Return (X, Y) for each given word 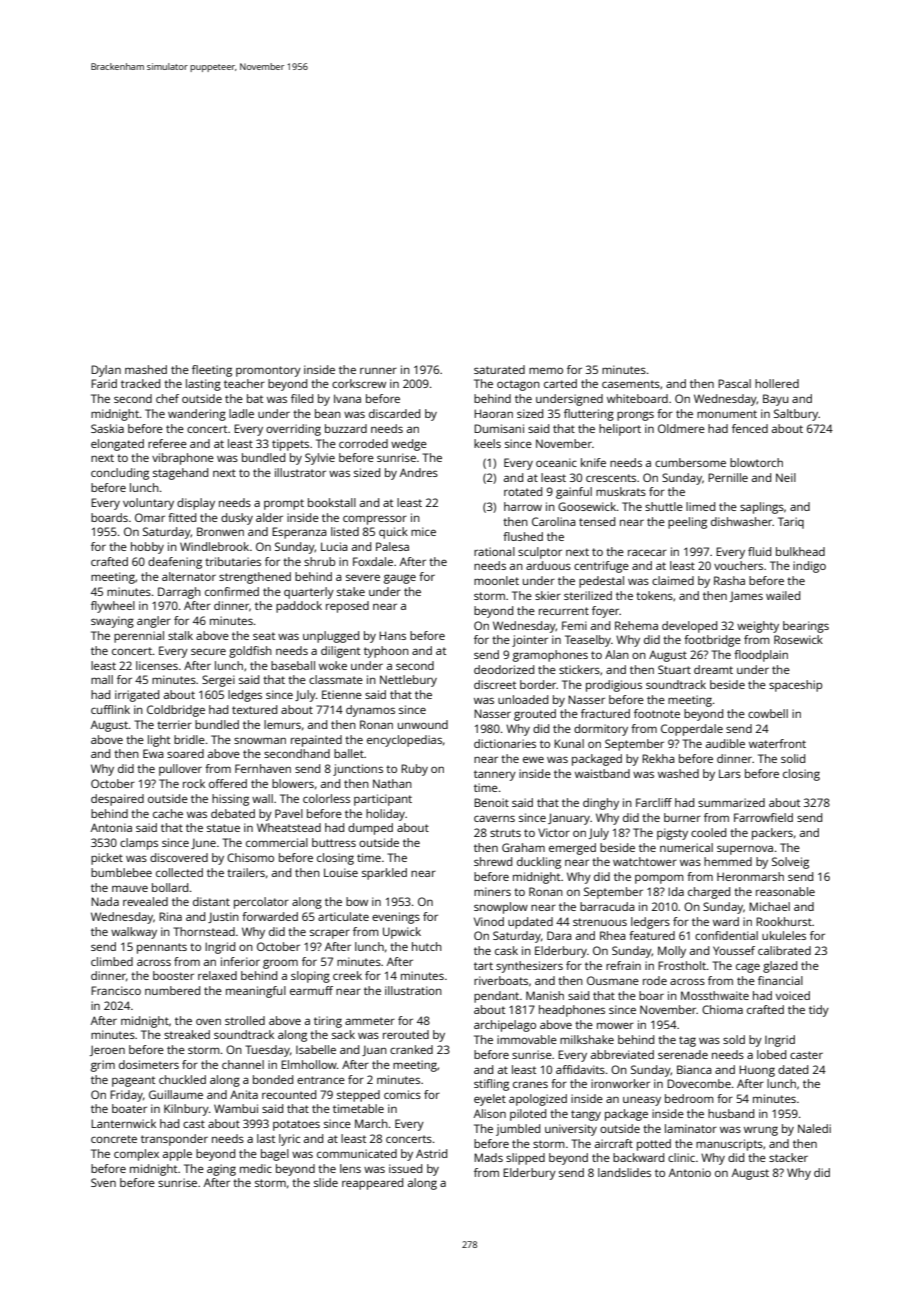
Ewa (153, 753)
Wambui (236, 1108)
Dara (559, 935)
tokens (654, 595)
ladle (241, 413)
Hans (392, 635)
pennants (162, 948)
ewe (533, 759)
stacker (788, 1157)
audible (725, 743)
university (571, 1130)
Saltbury (796, 415)
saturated (499, 369)
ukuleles (784, 935)
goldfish (250, 652)
